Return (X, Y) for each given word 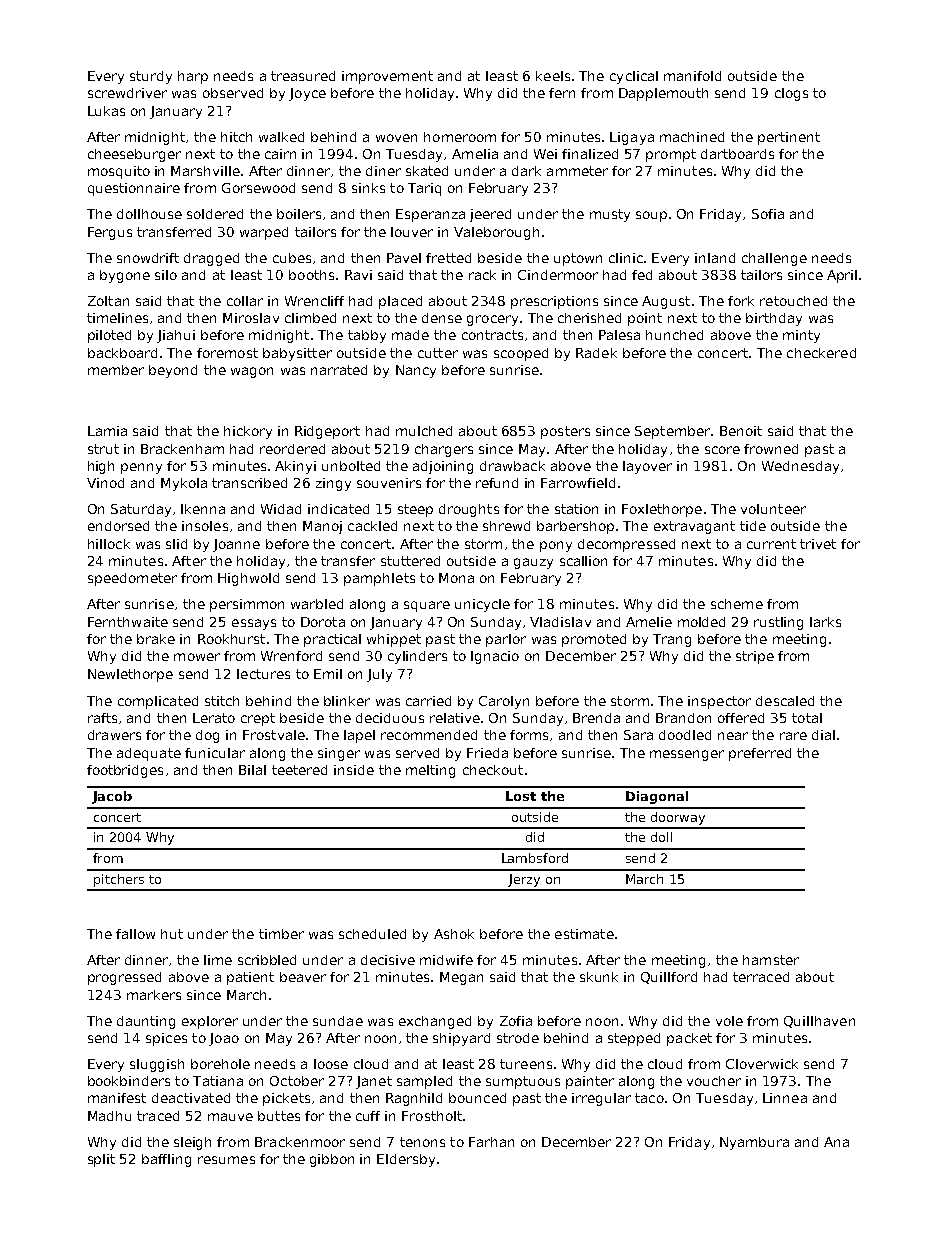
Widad (281, 509)
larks (825, 622)
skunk (599, 977)
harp (193, 77)
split (101, 1160)
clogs (791, 94)
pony (556, 546)
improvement (387, 77)
